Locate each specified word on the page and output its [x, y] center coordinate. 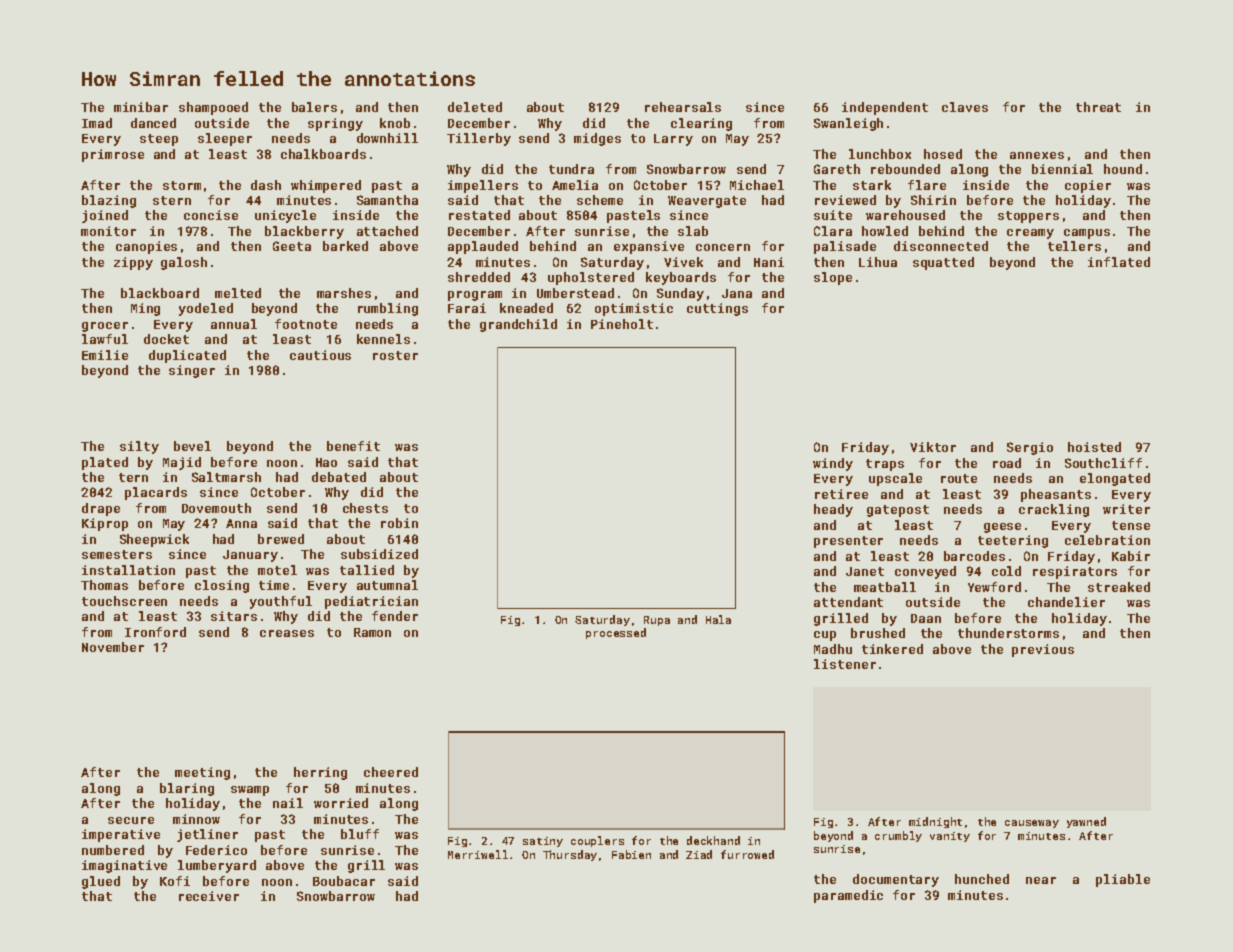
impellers [483, 186]
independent [885, 108]
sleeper [225, 139]
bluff [360, 834]
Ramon [372, 632]
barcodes [974, 556]
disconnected [941, 246]
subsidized [379, 554]
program [475, 296]
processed [616, 633]
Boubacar [344, 881]
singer [192, 371]
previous [1043, 650]
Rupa [657, 621]
